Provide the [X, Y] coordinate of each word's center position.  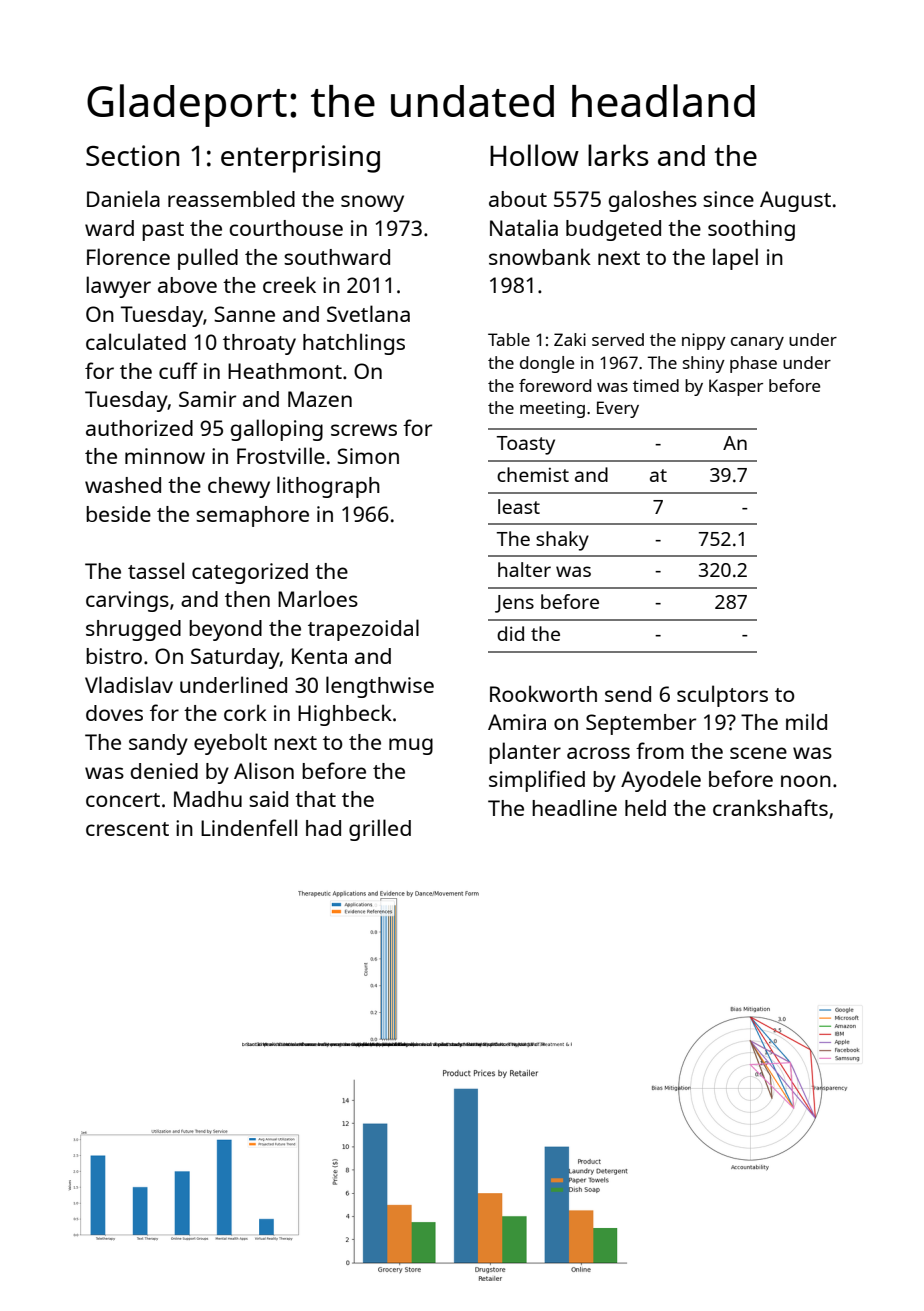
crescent [127, 829]
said [268, 799]
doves [114, 713]
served [618, 339]
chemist [533, 474]
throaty [259, 344]
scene [758, 753]
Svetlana [368, 313]
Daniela [123, 198]
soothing [751, 230]
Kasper [736, 387]
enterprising [300, 159]
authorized [139, 428]
